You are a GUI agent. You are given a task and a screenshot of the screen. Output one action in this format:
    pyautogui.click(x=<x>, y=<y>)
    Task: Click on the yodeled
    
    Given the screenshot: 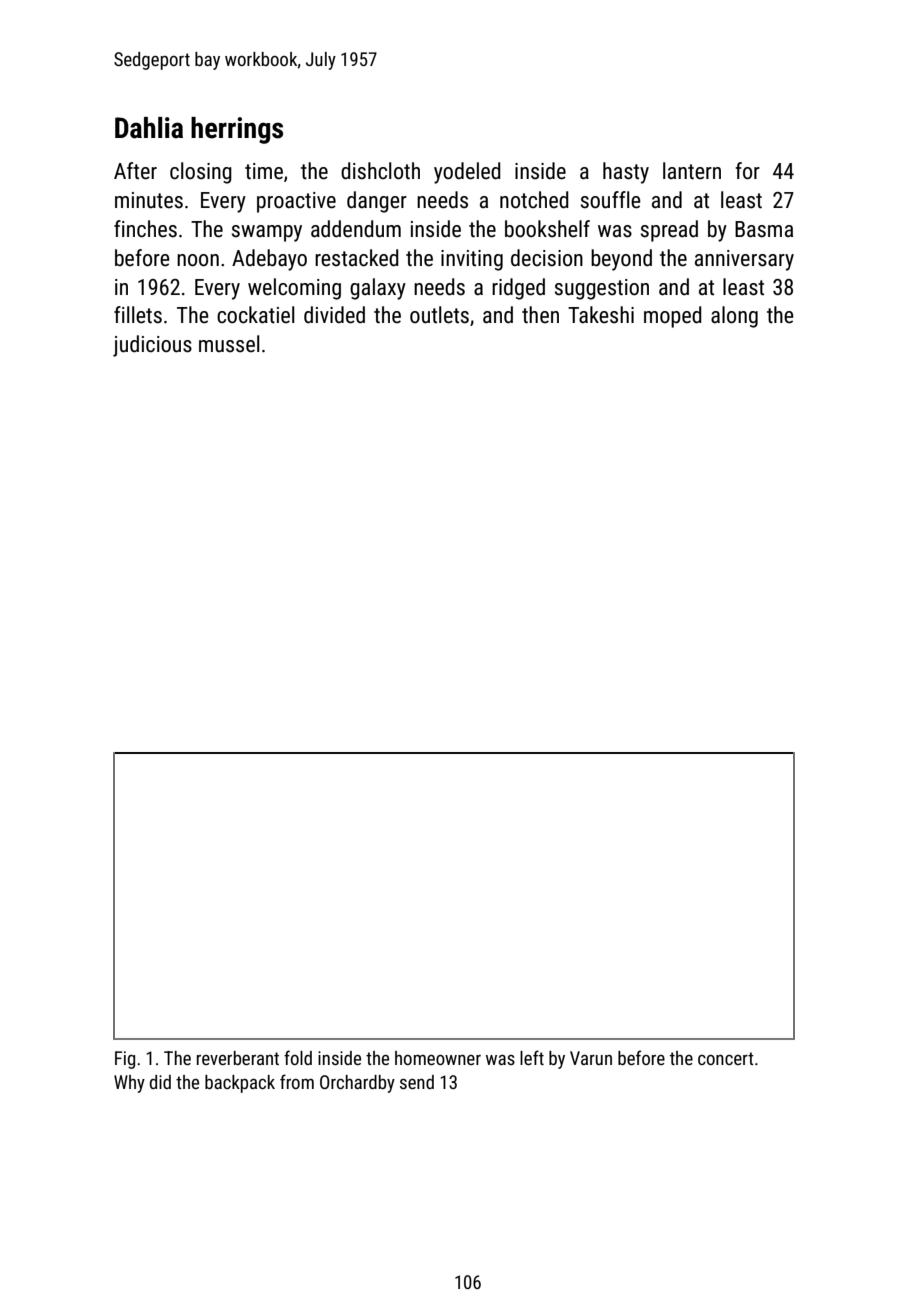 What is the action you would take?
    pyautogui.click(x=467, y=173)
